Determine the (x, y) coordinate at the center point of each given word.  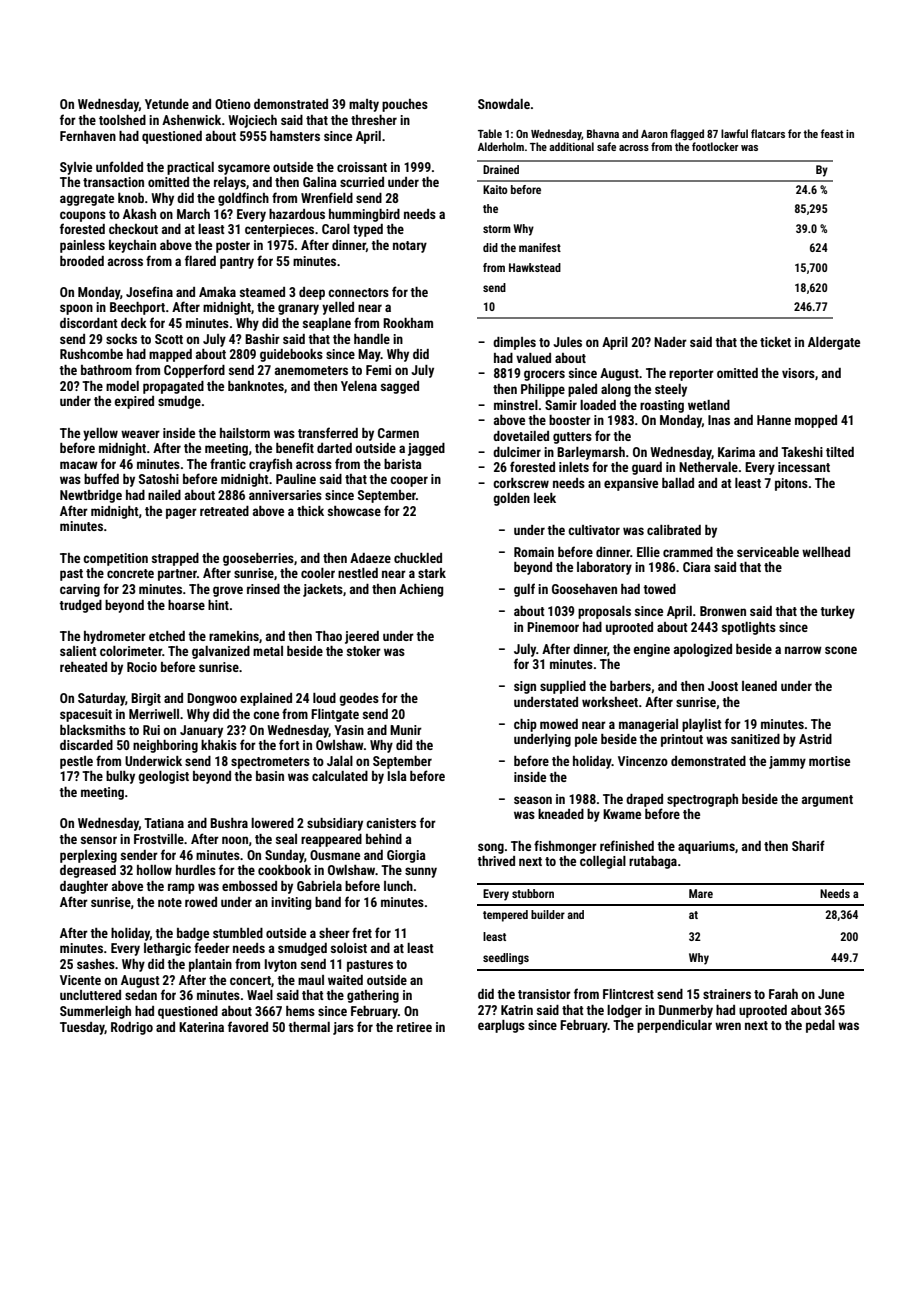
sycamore (244, 169)
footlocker (715, 146)
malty (364, 105)
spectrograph (702, 800)
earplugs (501, 1026)
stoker (364, 651)
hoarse (186, 605)
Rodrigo (132, 1028)
